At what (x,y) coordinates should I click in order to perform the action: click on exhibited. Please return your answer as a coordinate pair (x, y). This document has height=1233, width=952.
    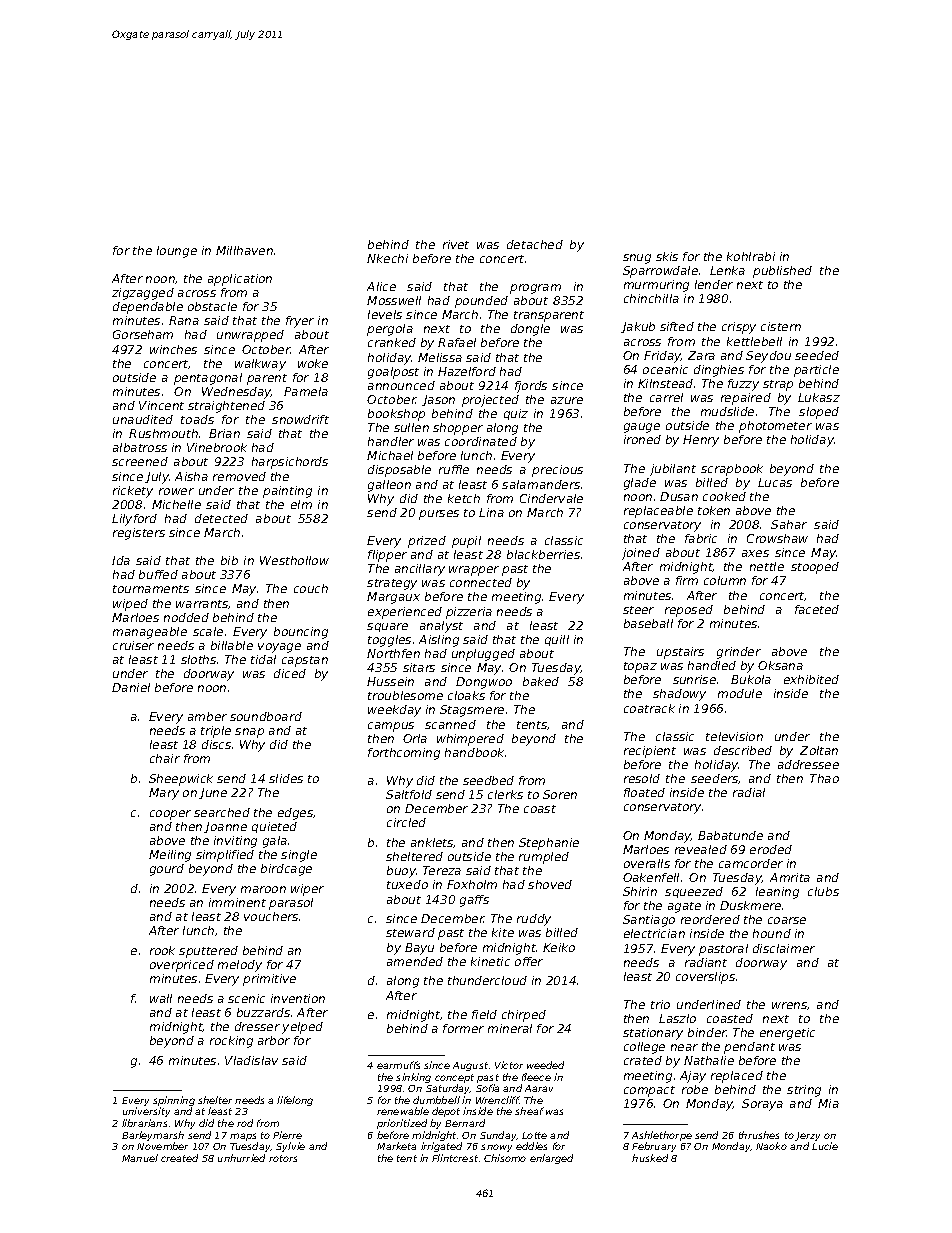
    Looking at the image, I should click on (811, 679).
